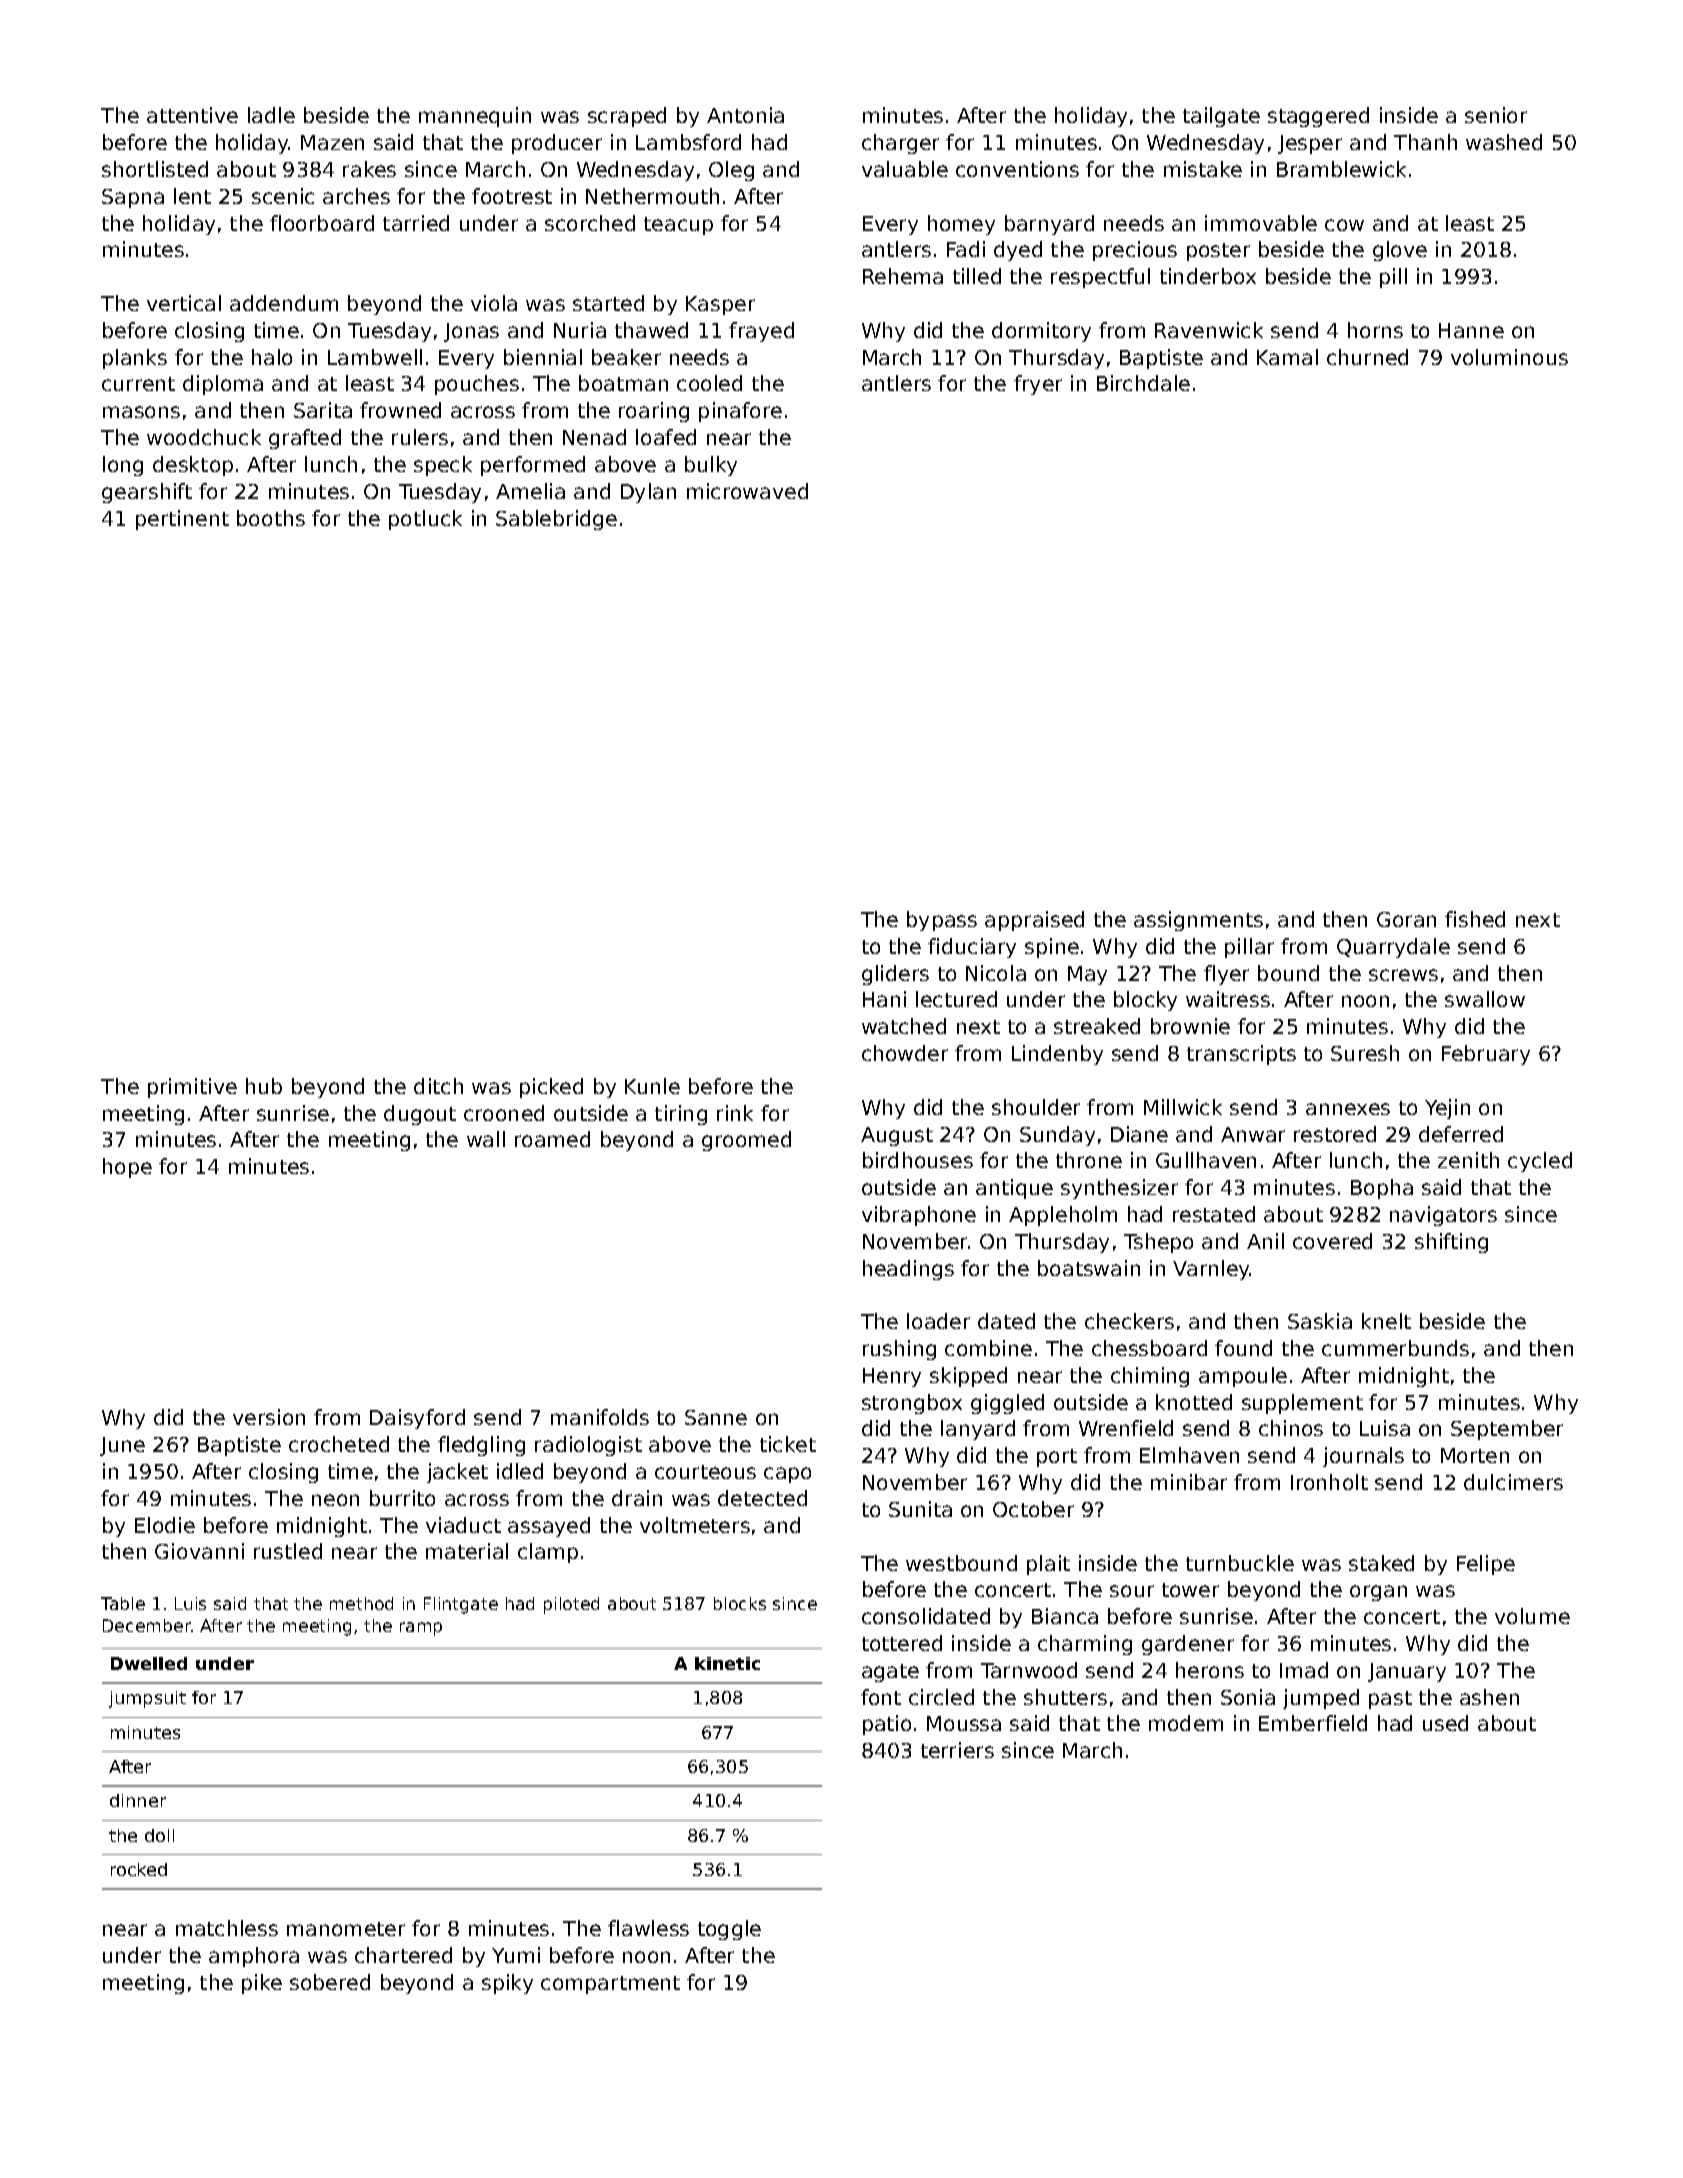  Describe the element at coordinates (269, 1417) in the screenshot. I see `version` at that location.
